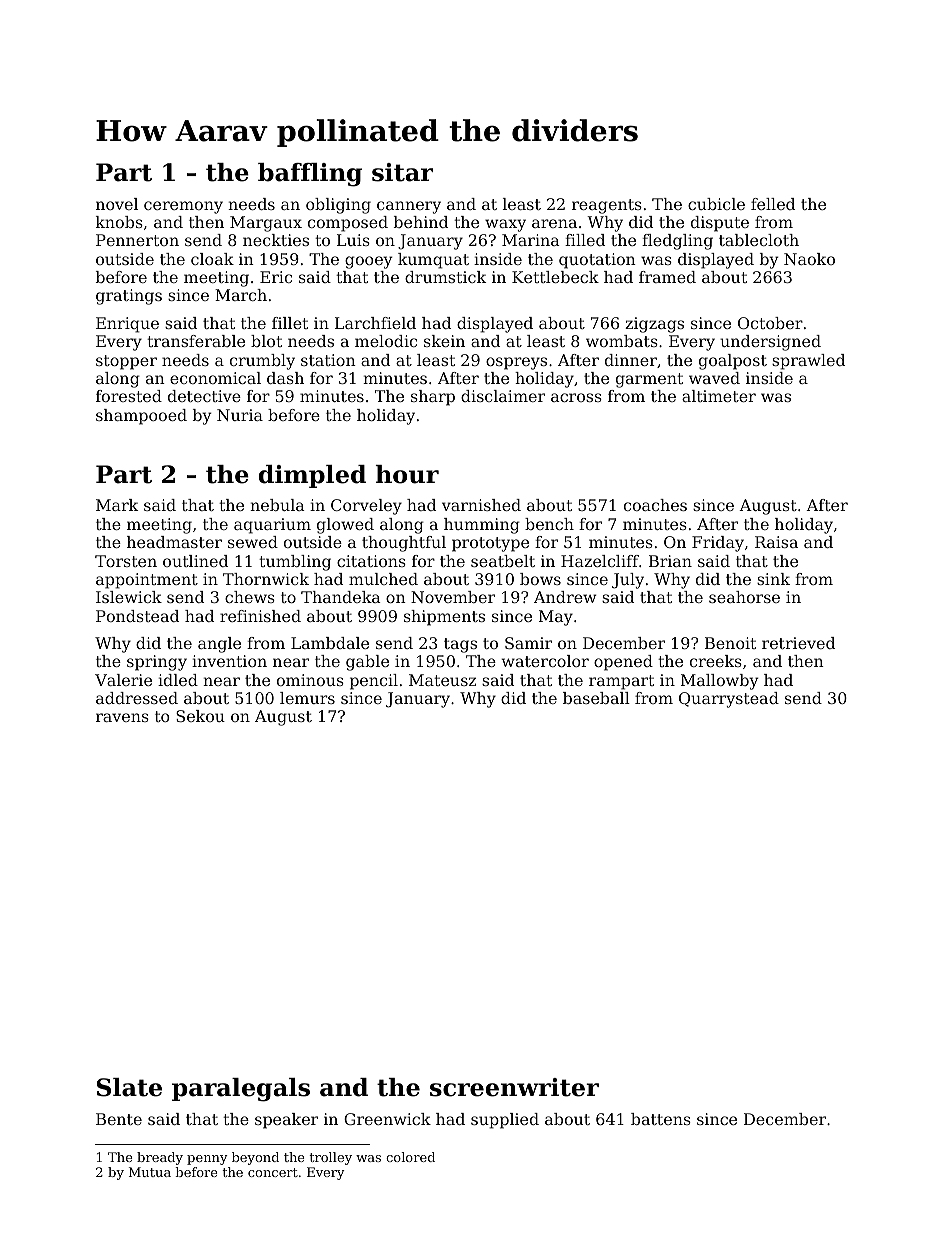  Describe the element at coordinates (266, 224) in the page. I see `Margaux` at that location.
